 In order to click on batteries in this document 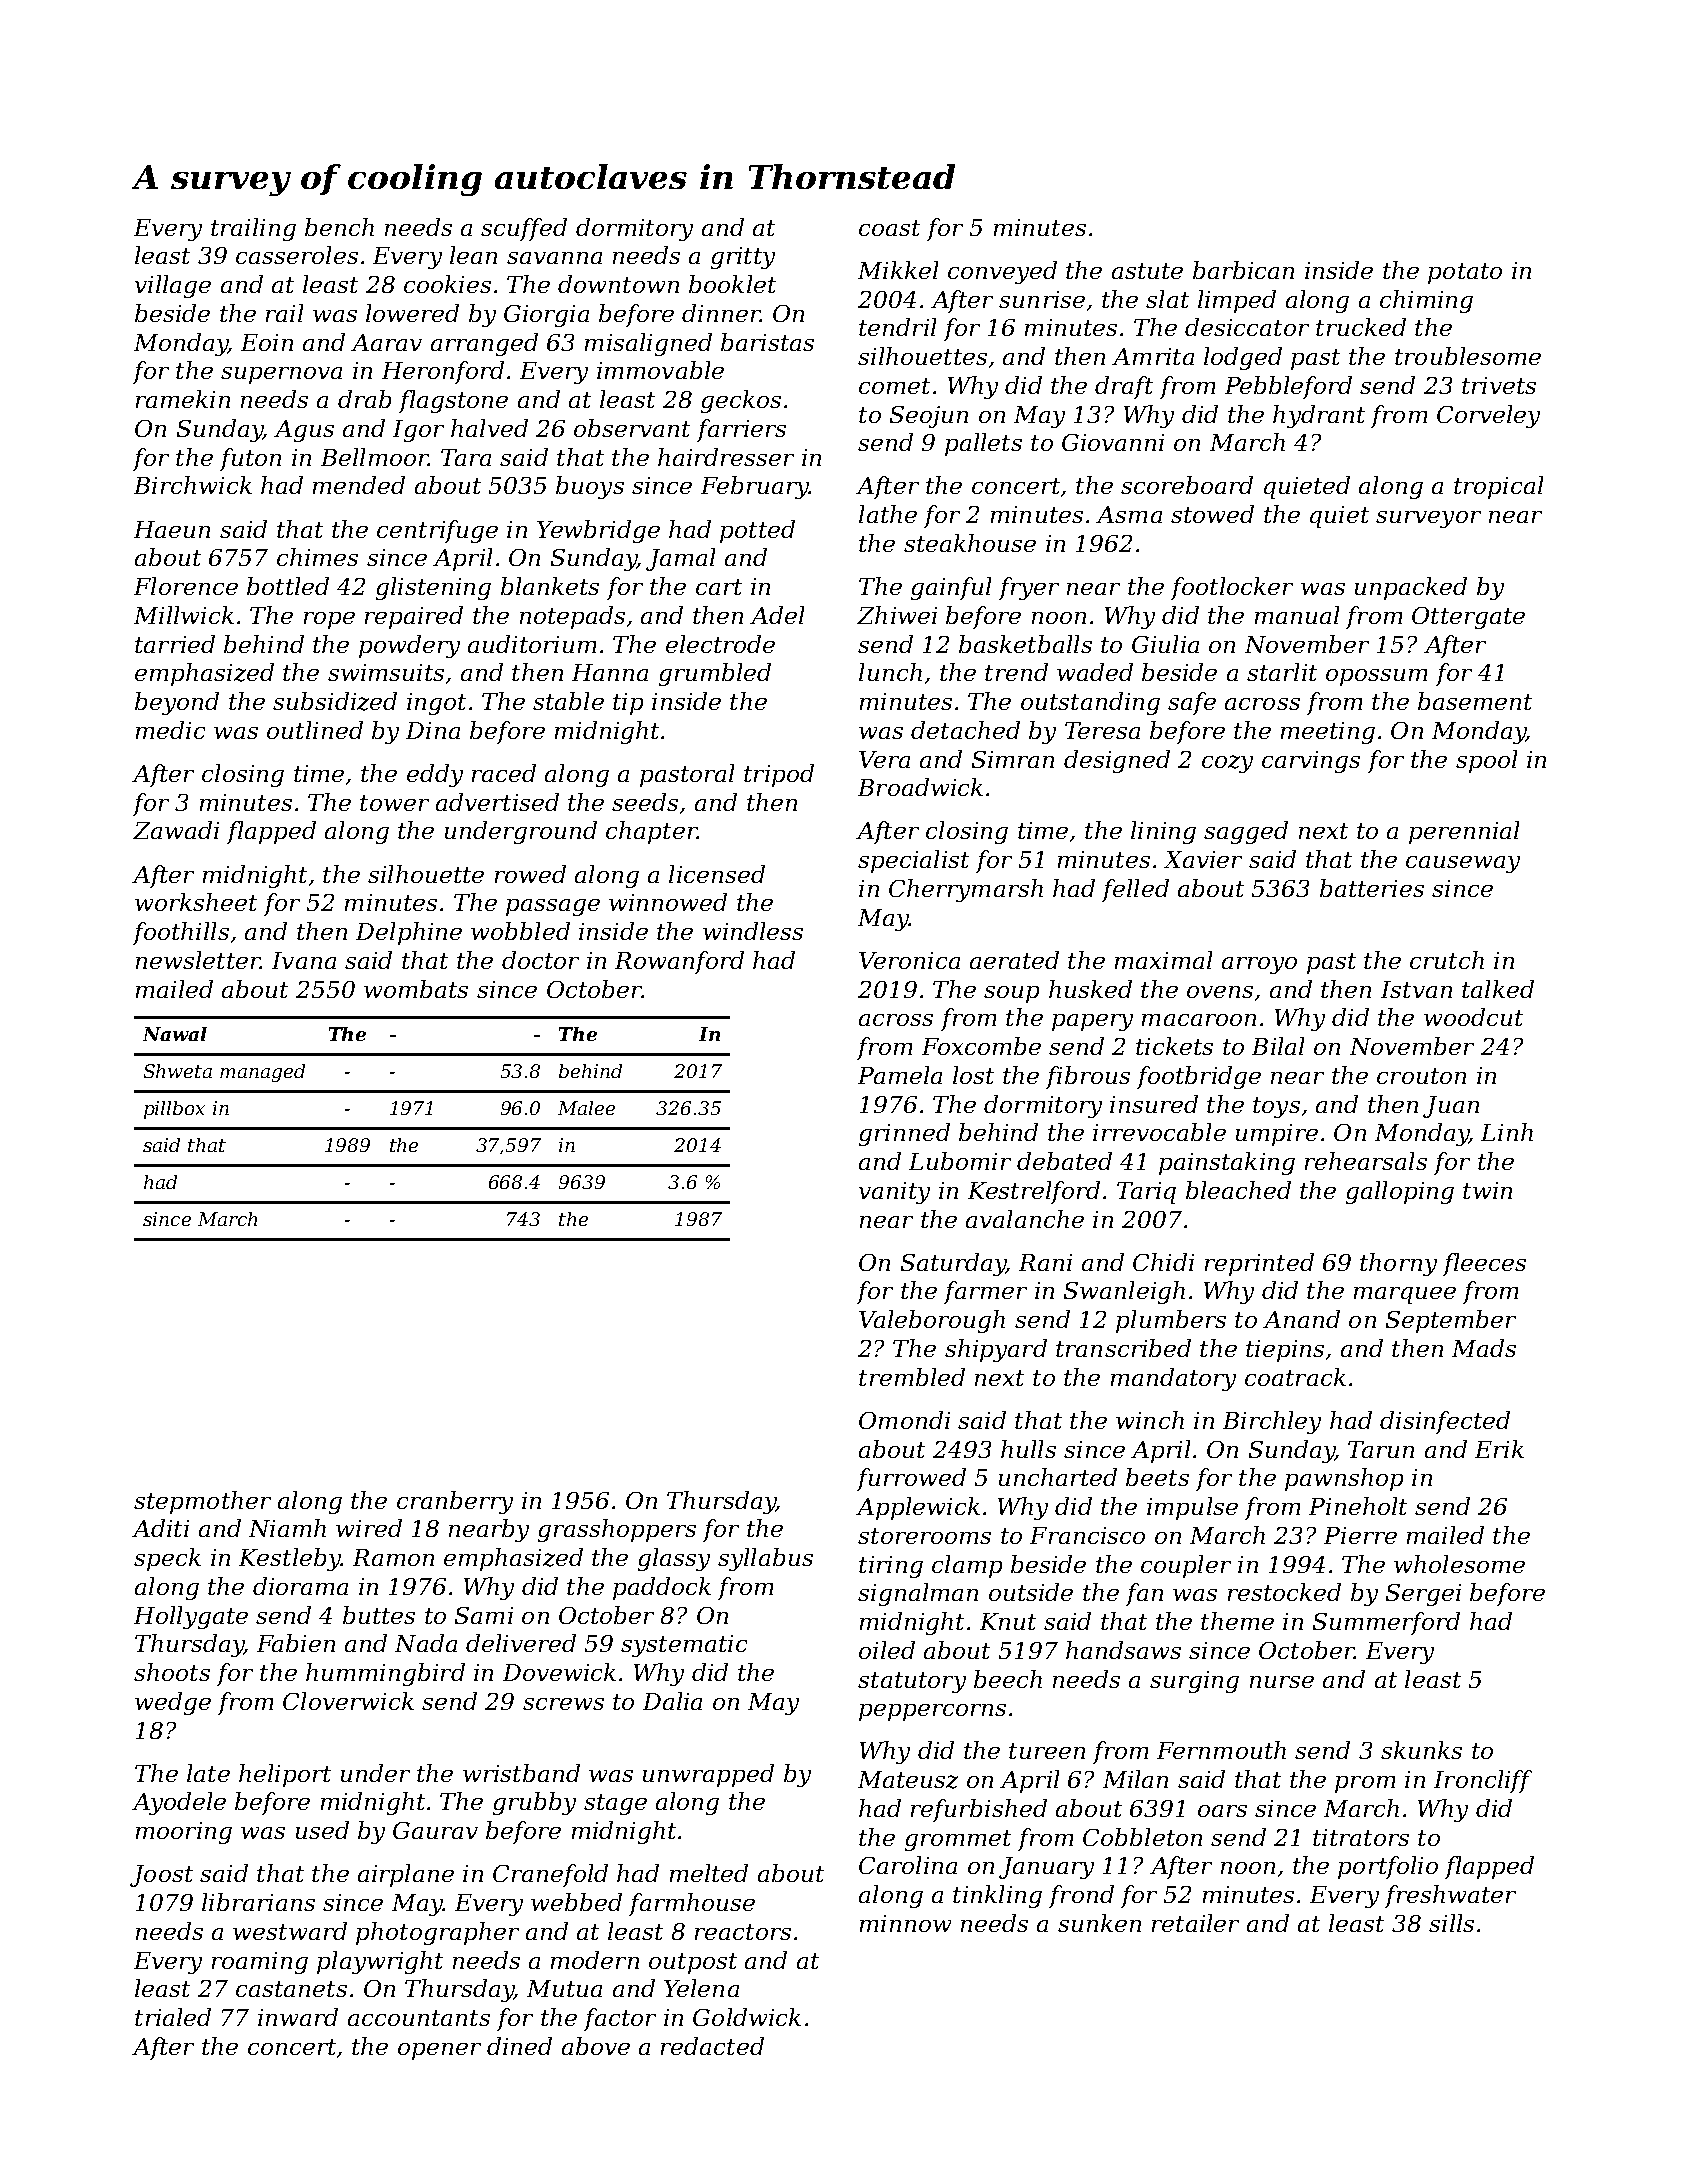, I will do `click(1372, 888)`.
